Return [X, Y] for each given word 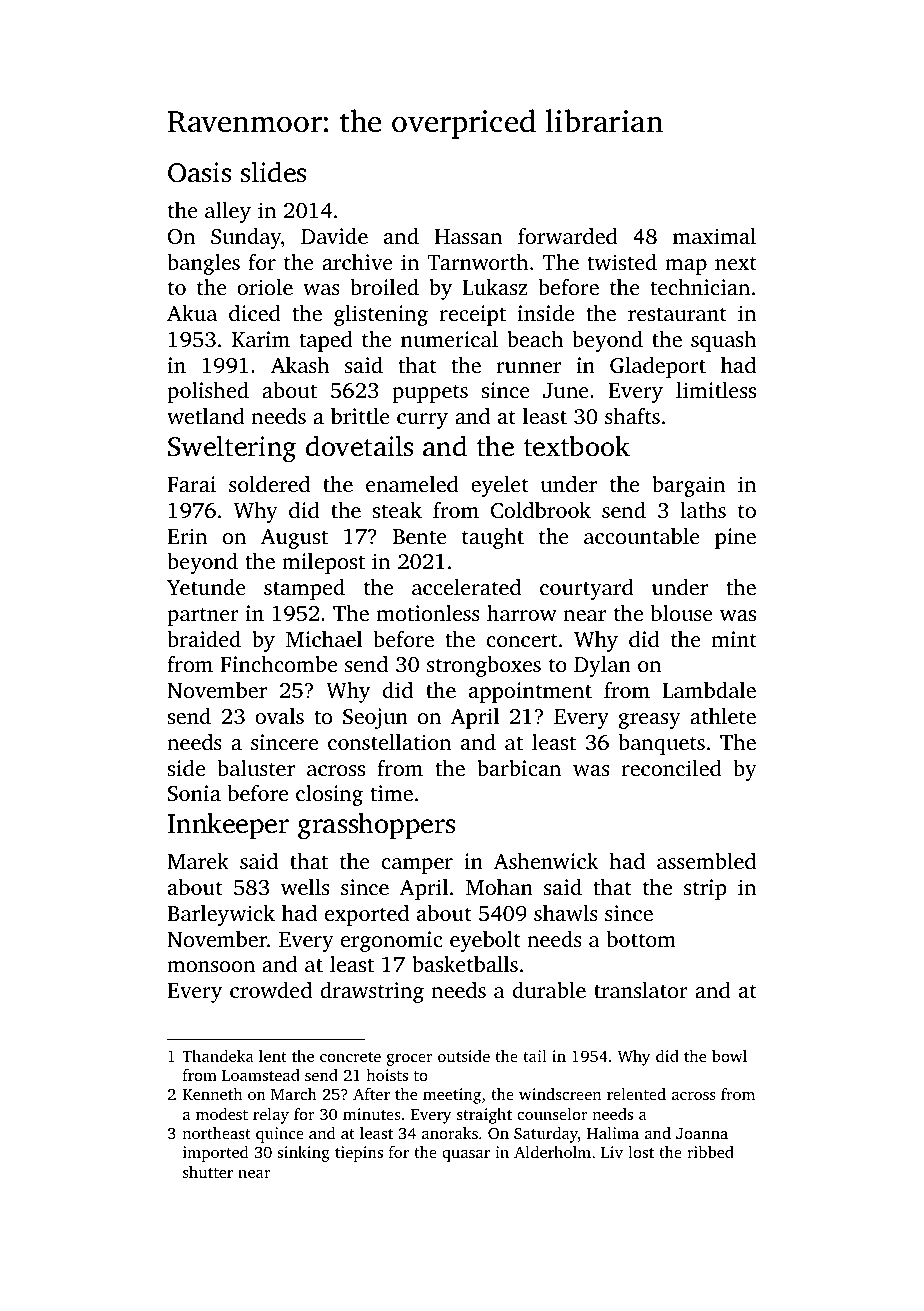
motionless [428, 613]
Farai [191, 484]
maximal [714, 236]
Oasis [199, 172]
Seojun [375, 718]
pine [735, 538]
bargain [689, 486]
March [294, 1094]
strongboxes [484, 666]
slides [273, 172]
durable [549, 990]
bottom [641, 939]
